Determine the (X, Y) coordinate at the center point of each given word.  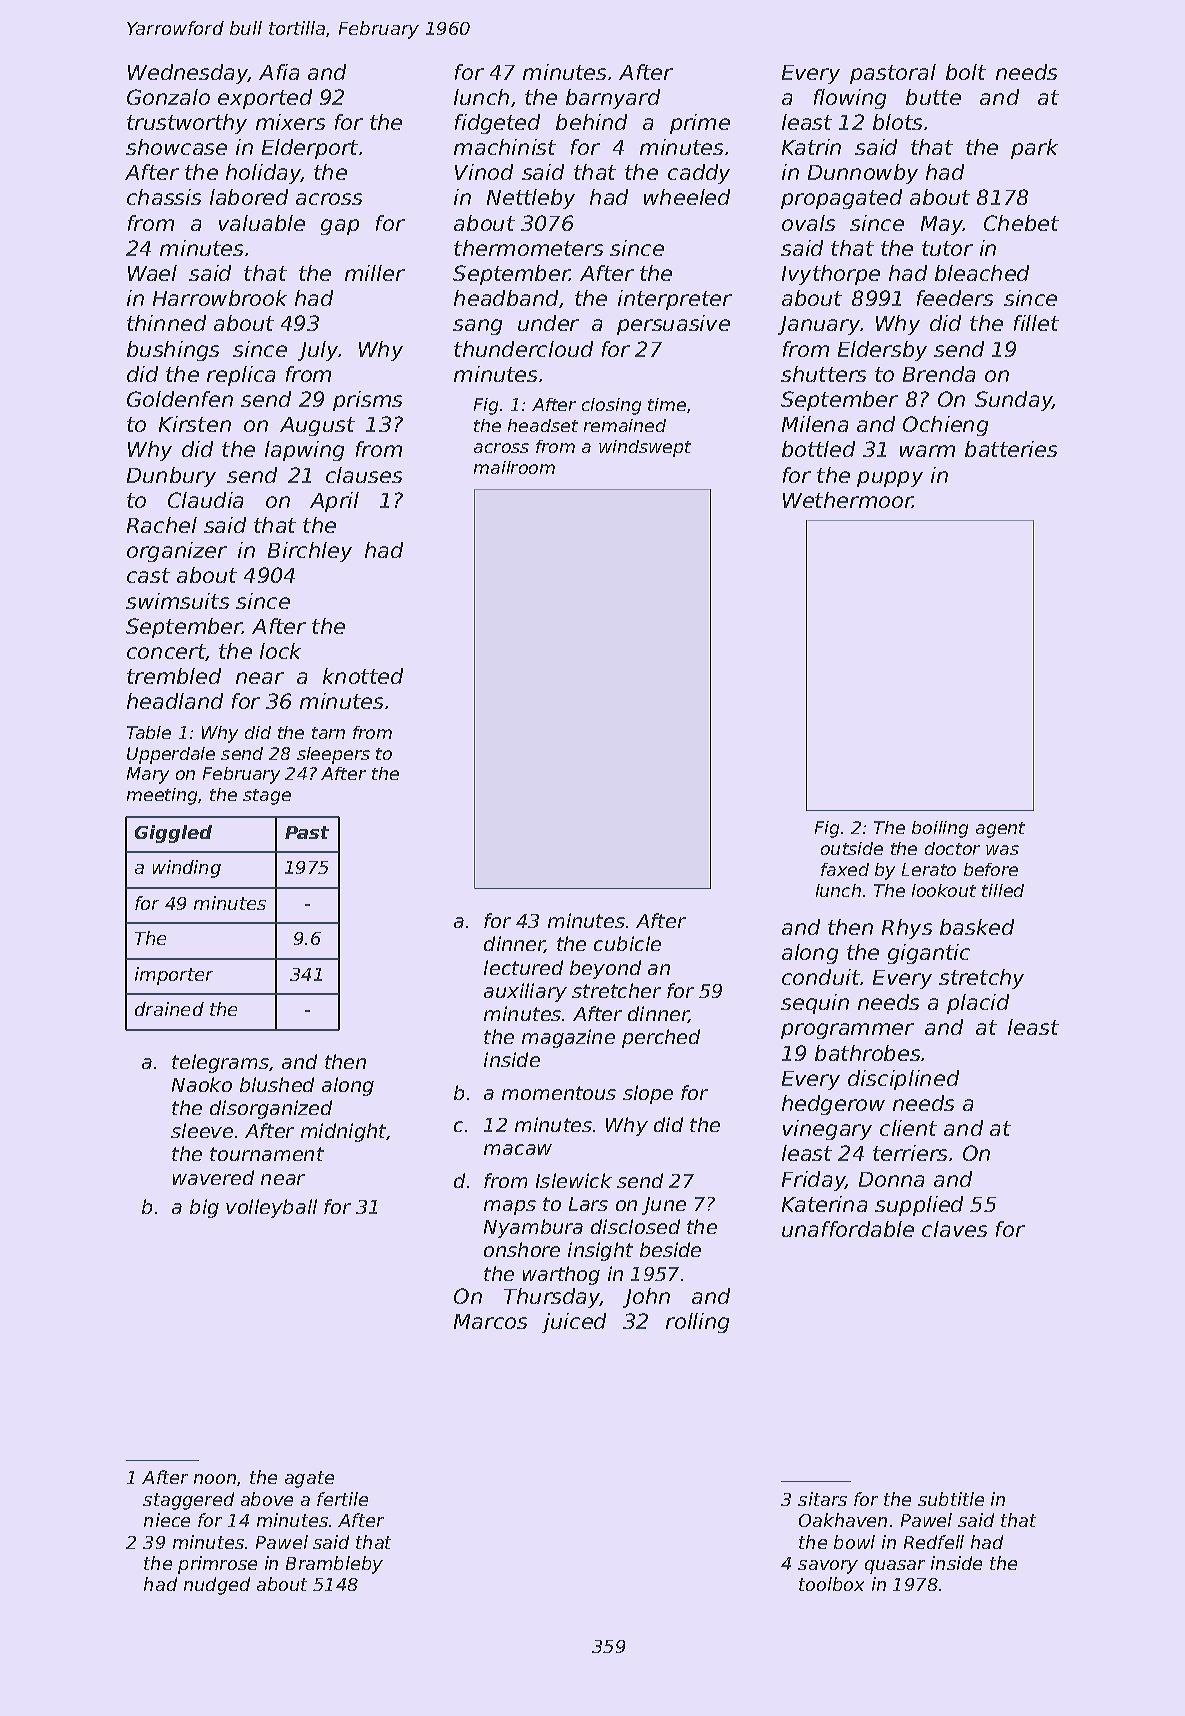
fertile (342, 1499)
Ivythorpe (831, 275)
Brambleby (334, 1565)
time (667, 404)
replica (241, 376)
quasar (895, 1567)
